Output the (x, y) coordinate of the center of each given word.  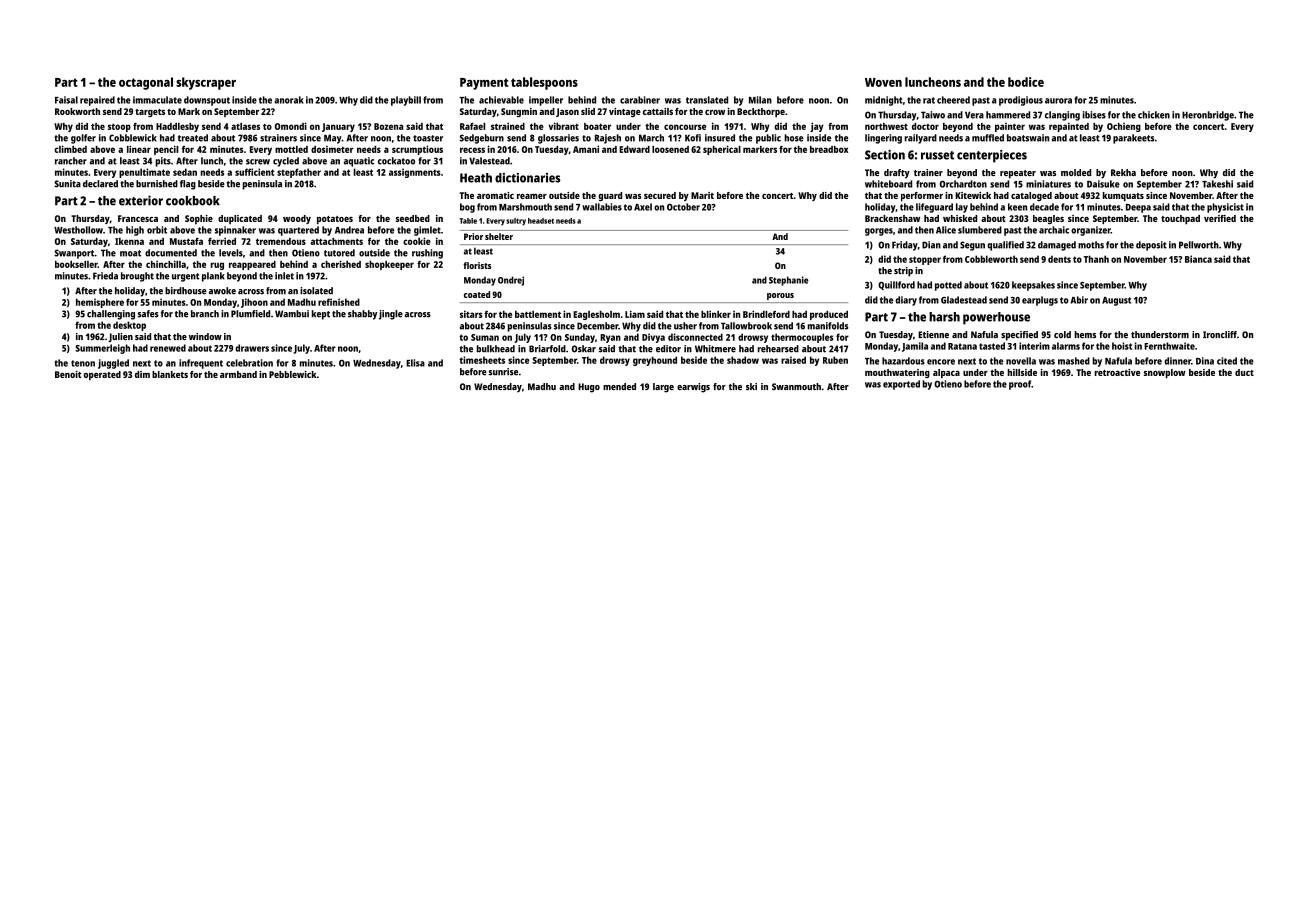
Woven (883, 82)
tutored (339, 253)
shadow (743, 360)
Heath (476, 178)
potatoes (335, 220)
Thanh (1096, 259)
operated (102, 375)
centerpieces (992, 156)
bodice (1026, 82)
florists (477, 265)
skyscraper (206, 83)
